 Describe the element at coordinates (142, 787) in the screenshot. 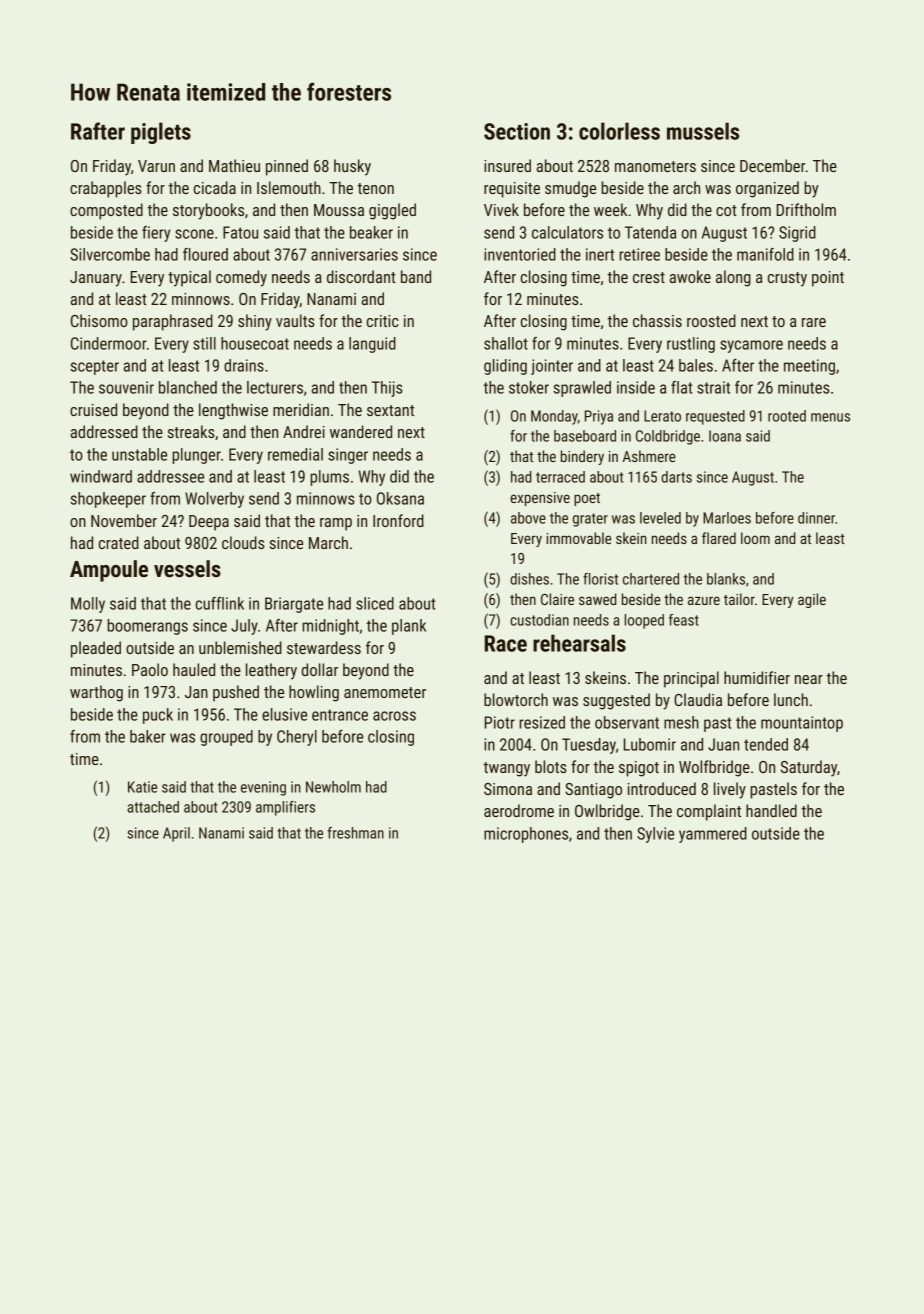

I see `Katie` at that location.
